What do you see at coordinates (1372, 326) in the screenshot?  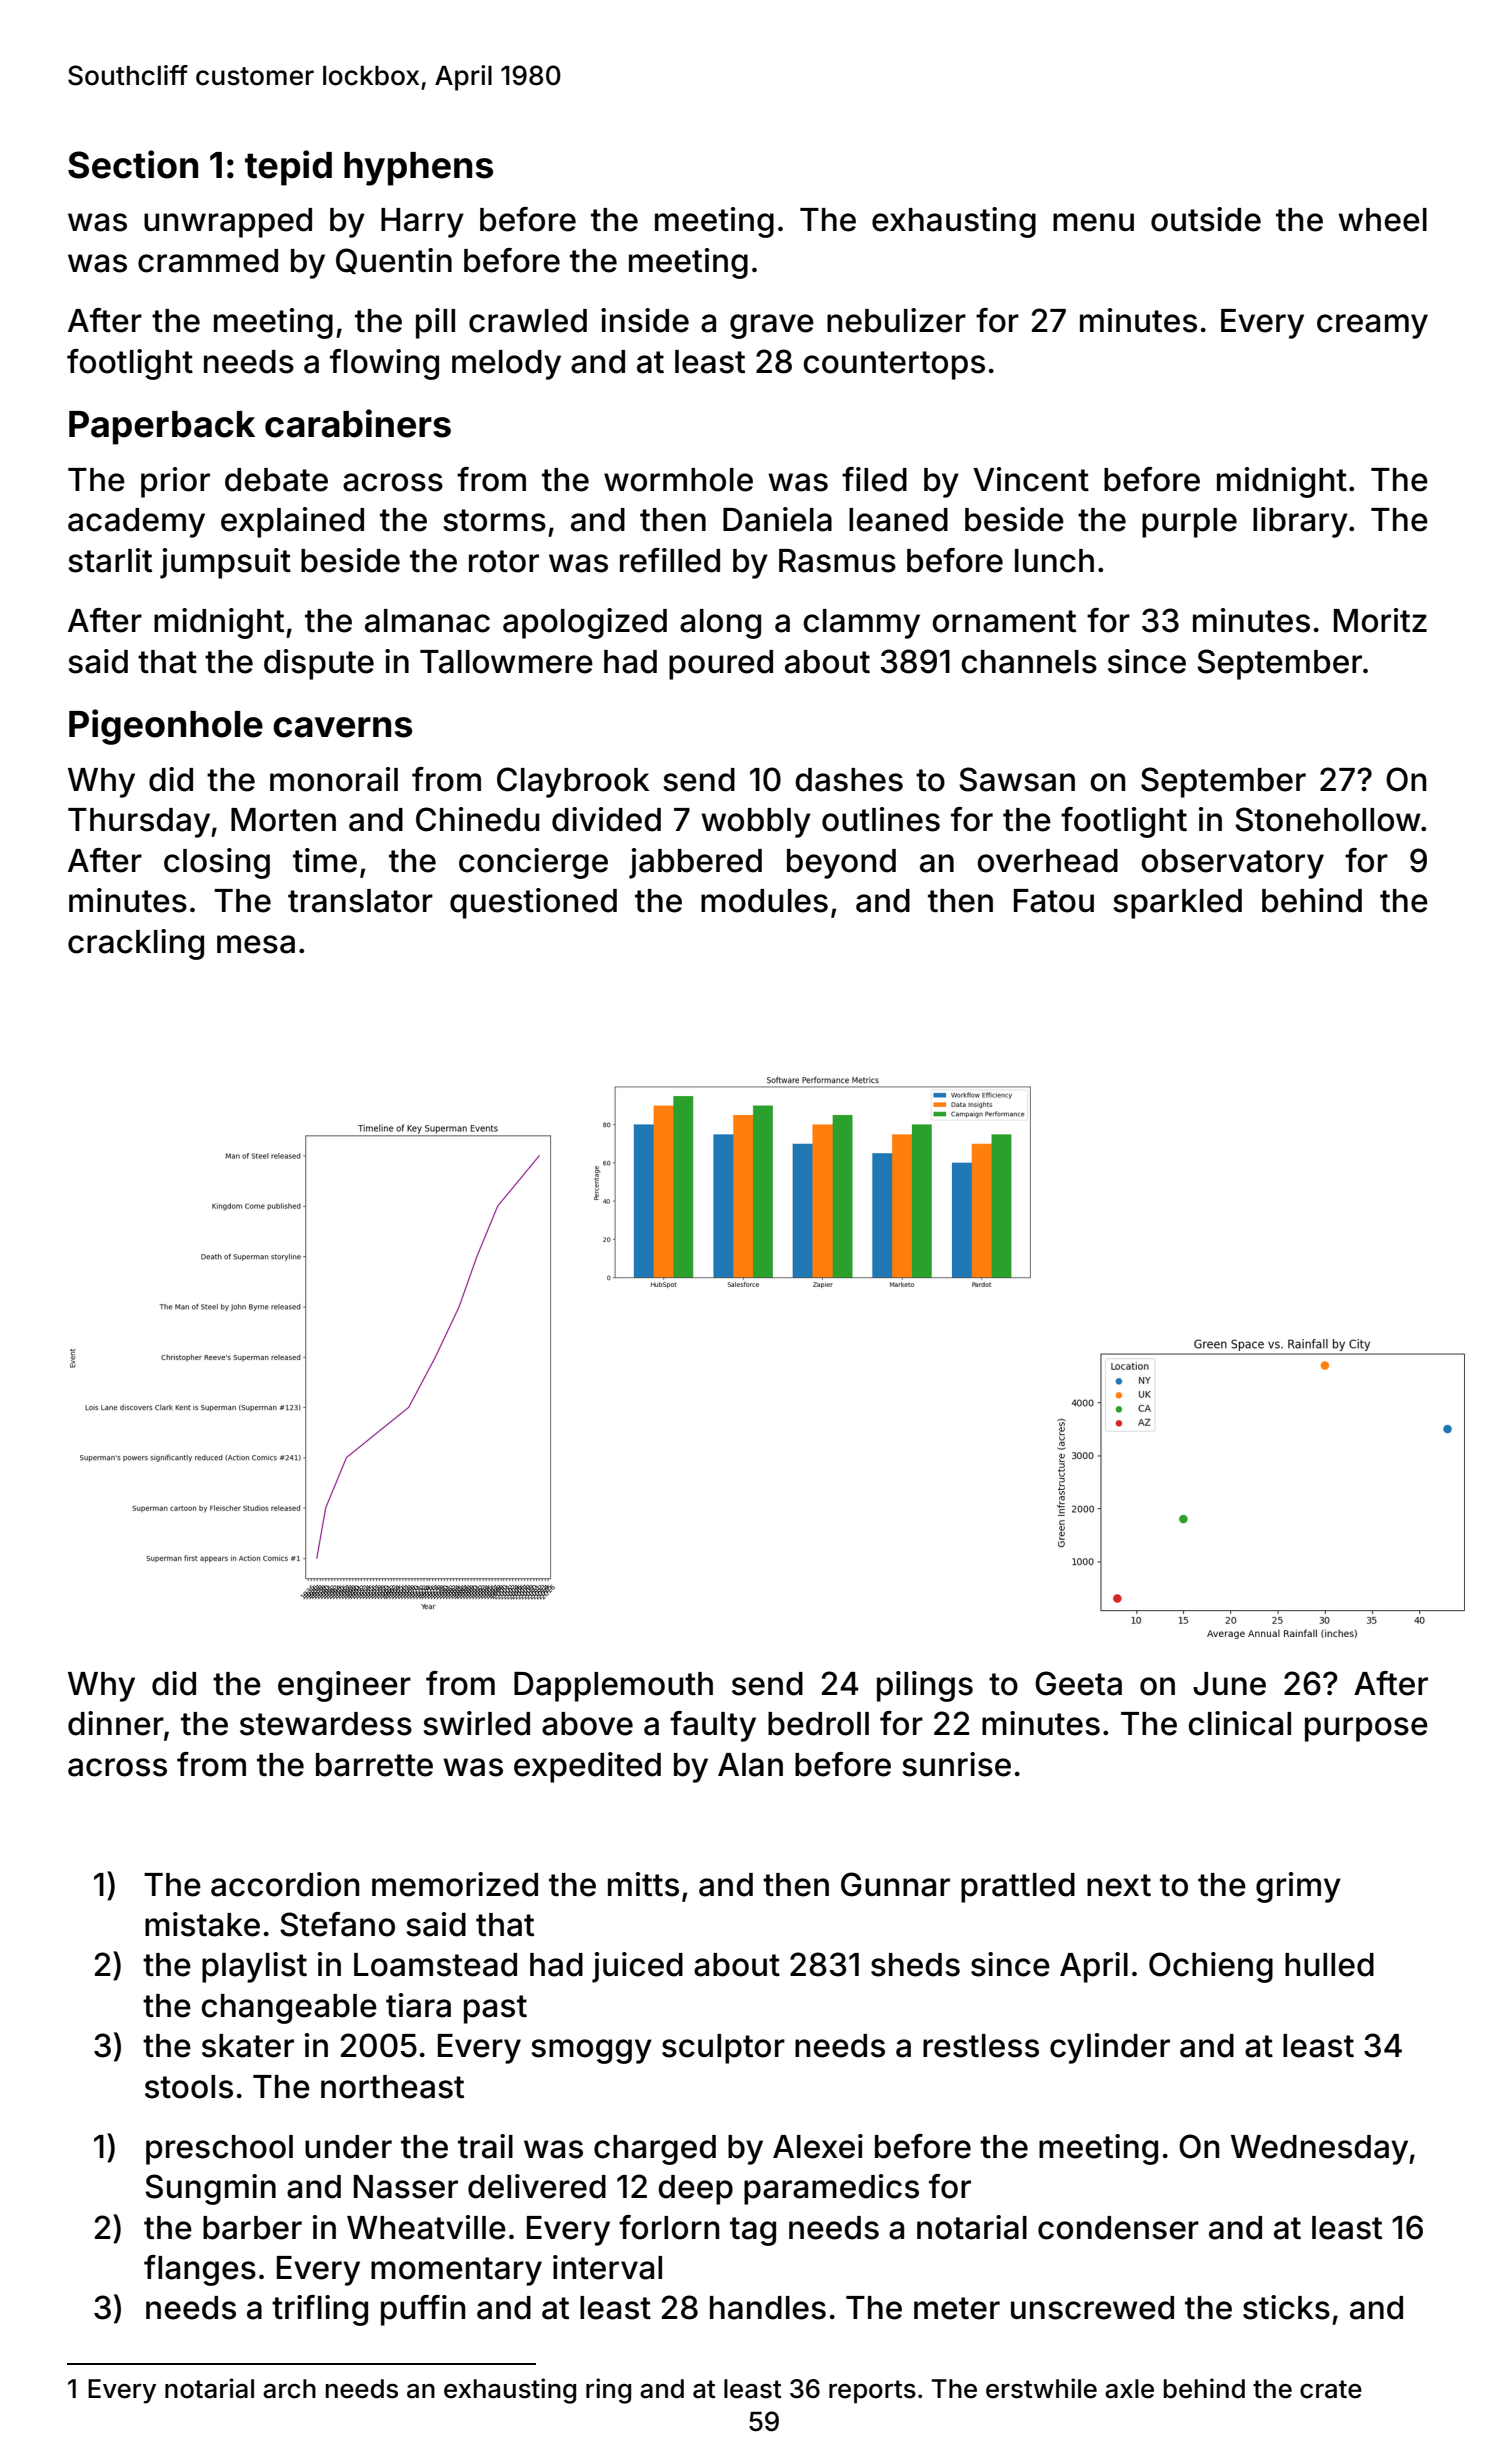 I see `creamy` at bounding box center [1372, 326].
